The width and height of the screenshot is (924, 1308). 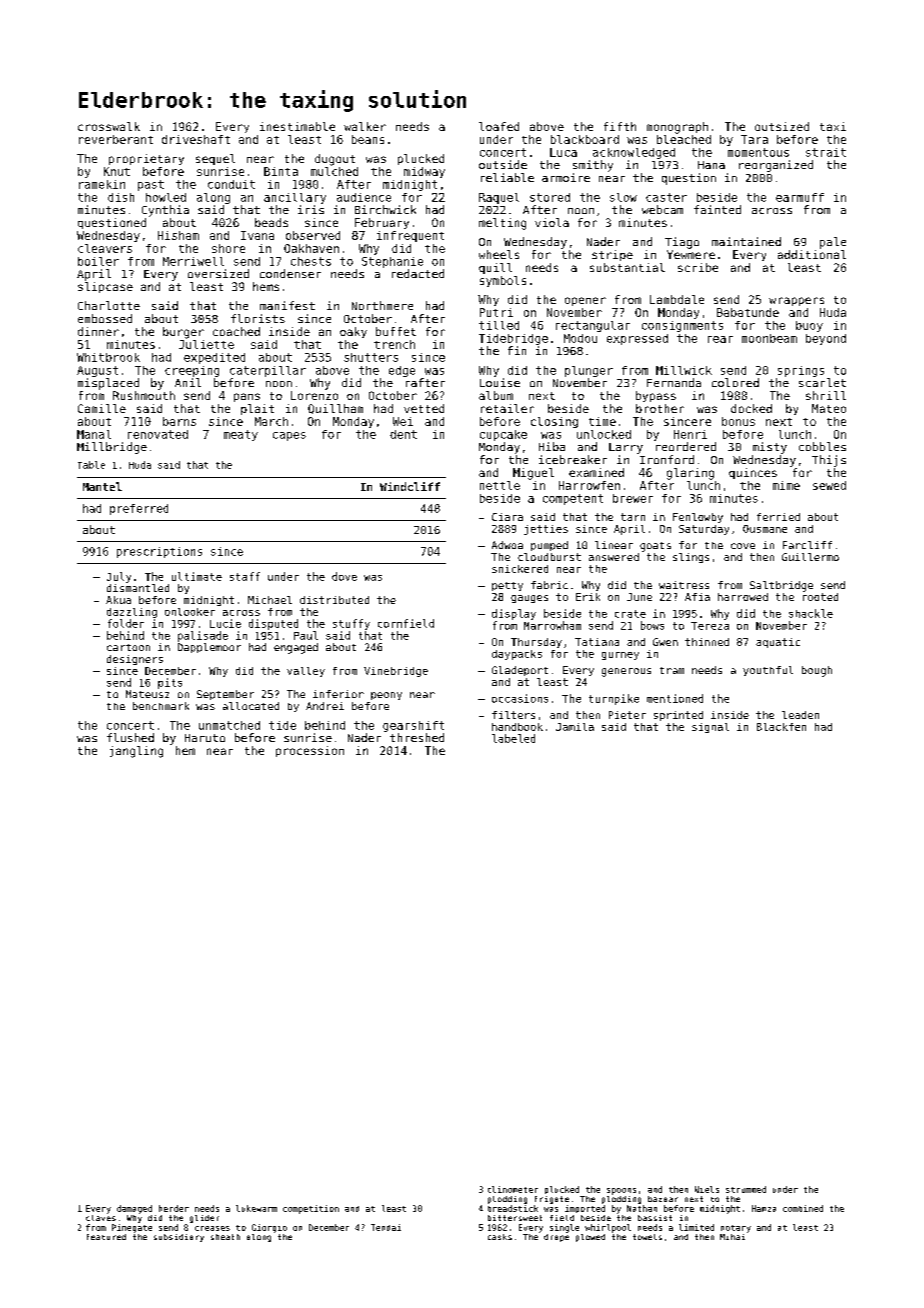 I want to click on flushed, so click(x=130, y=737).
